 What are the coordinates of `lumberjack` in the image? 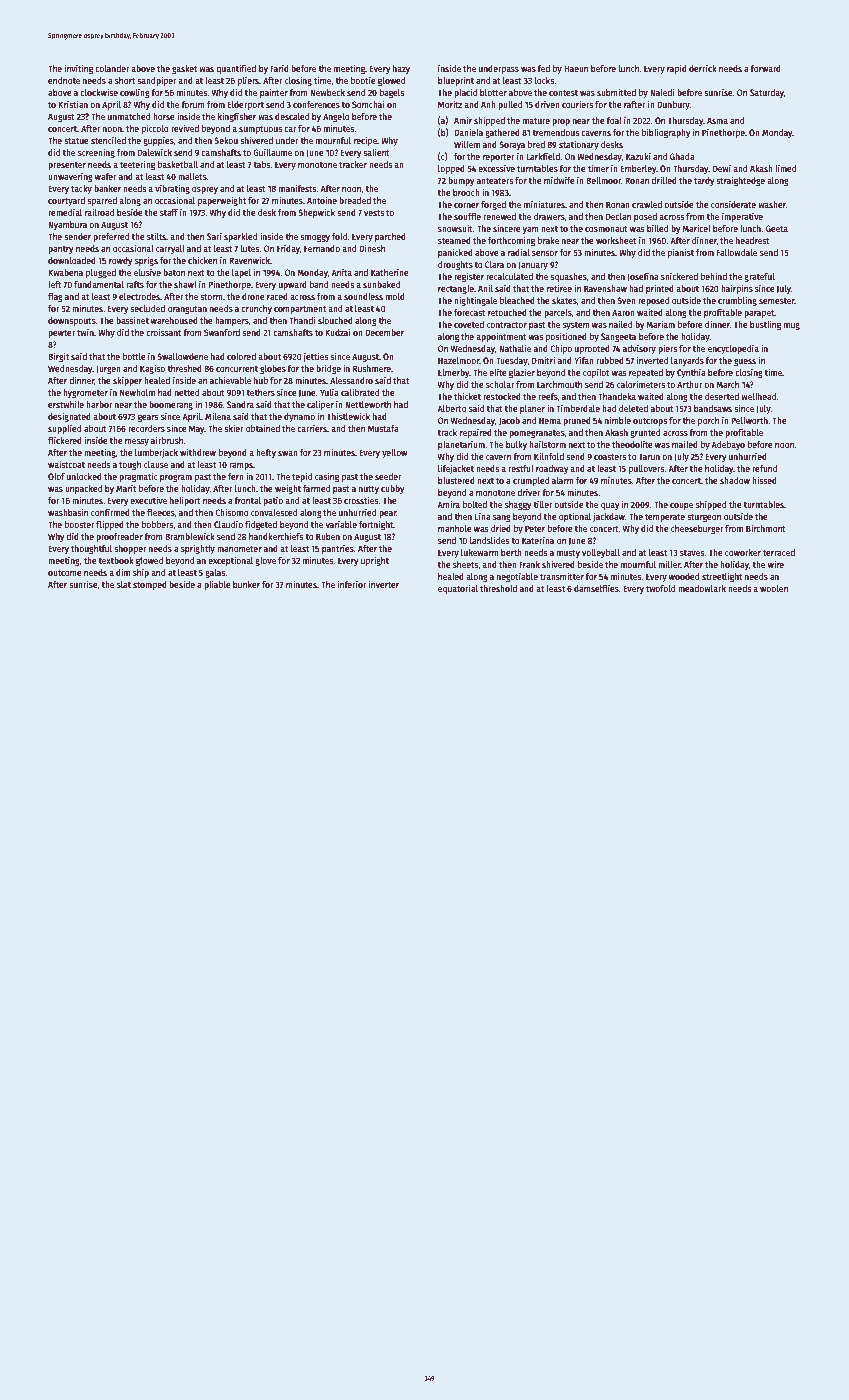 It's located at (156, 453).
